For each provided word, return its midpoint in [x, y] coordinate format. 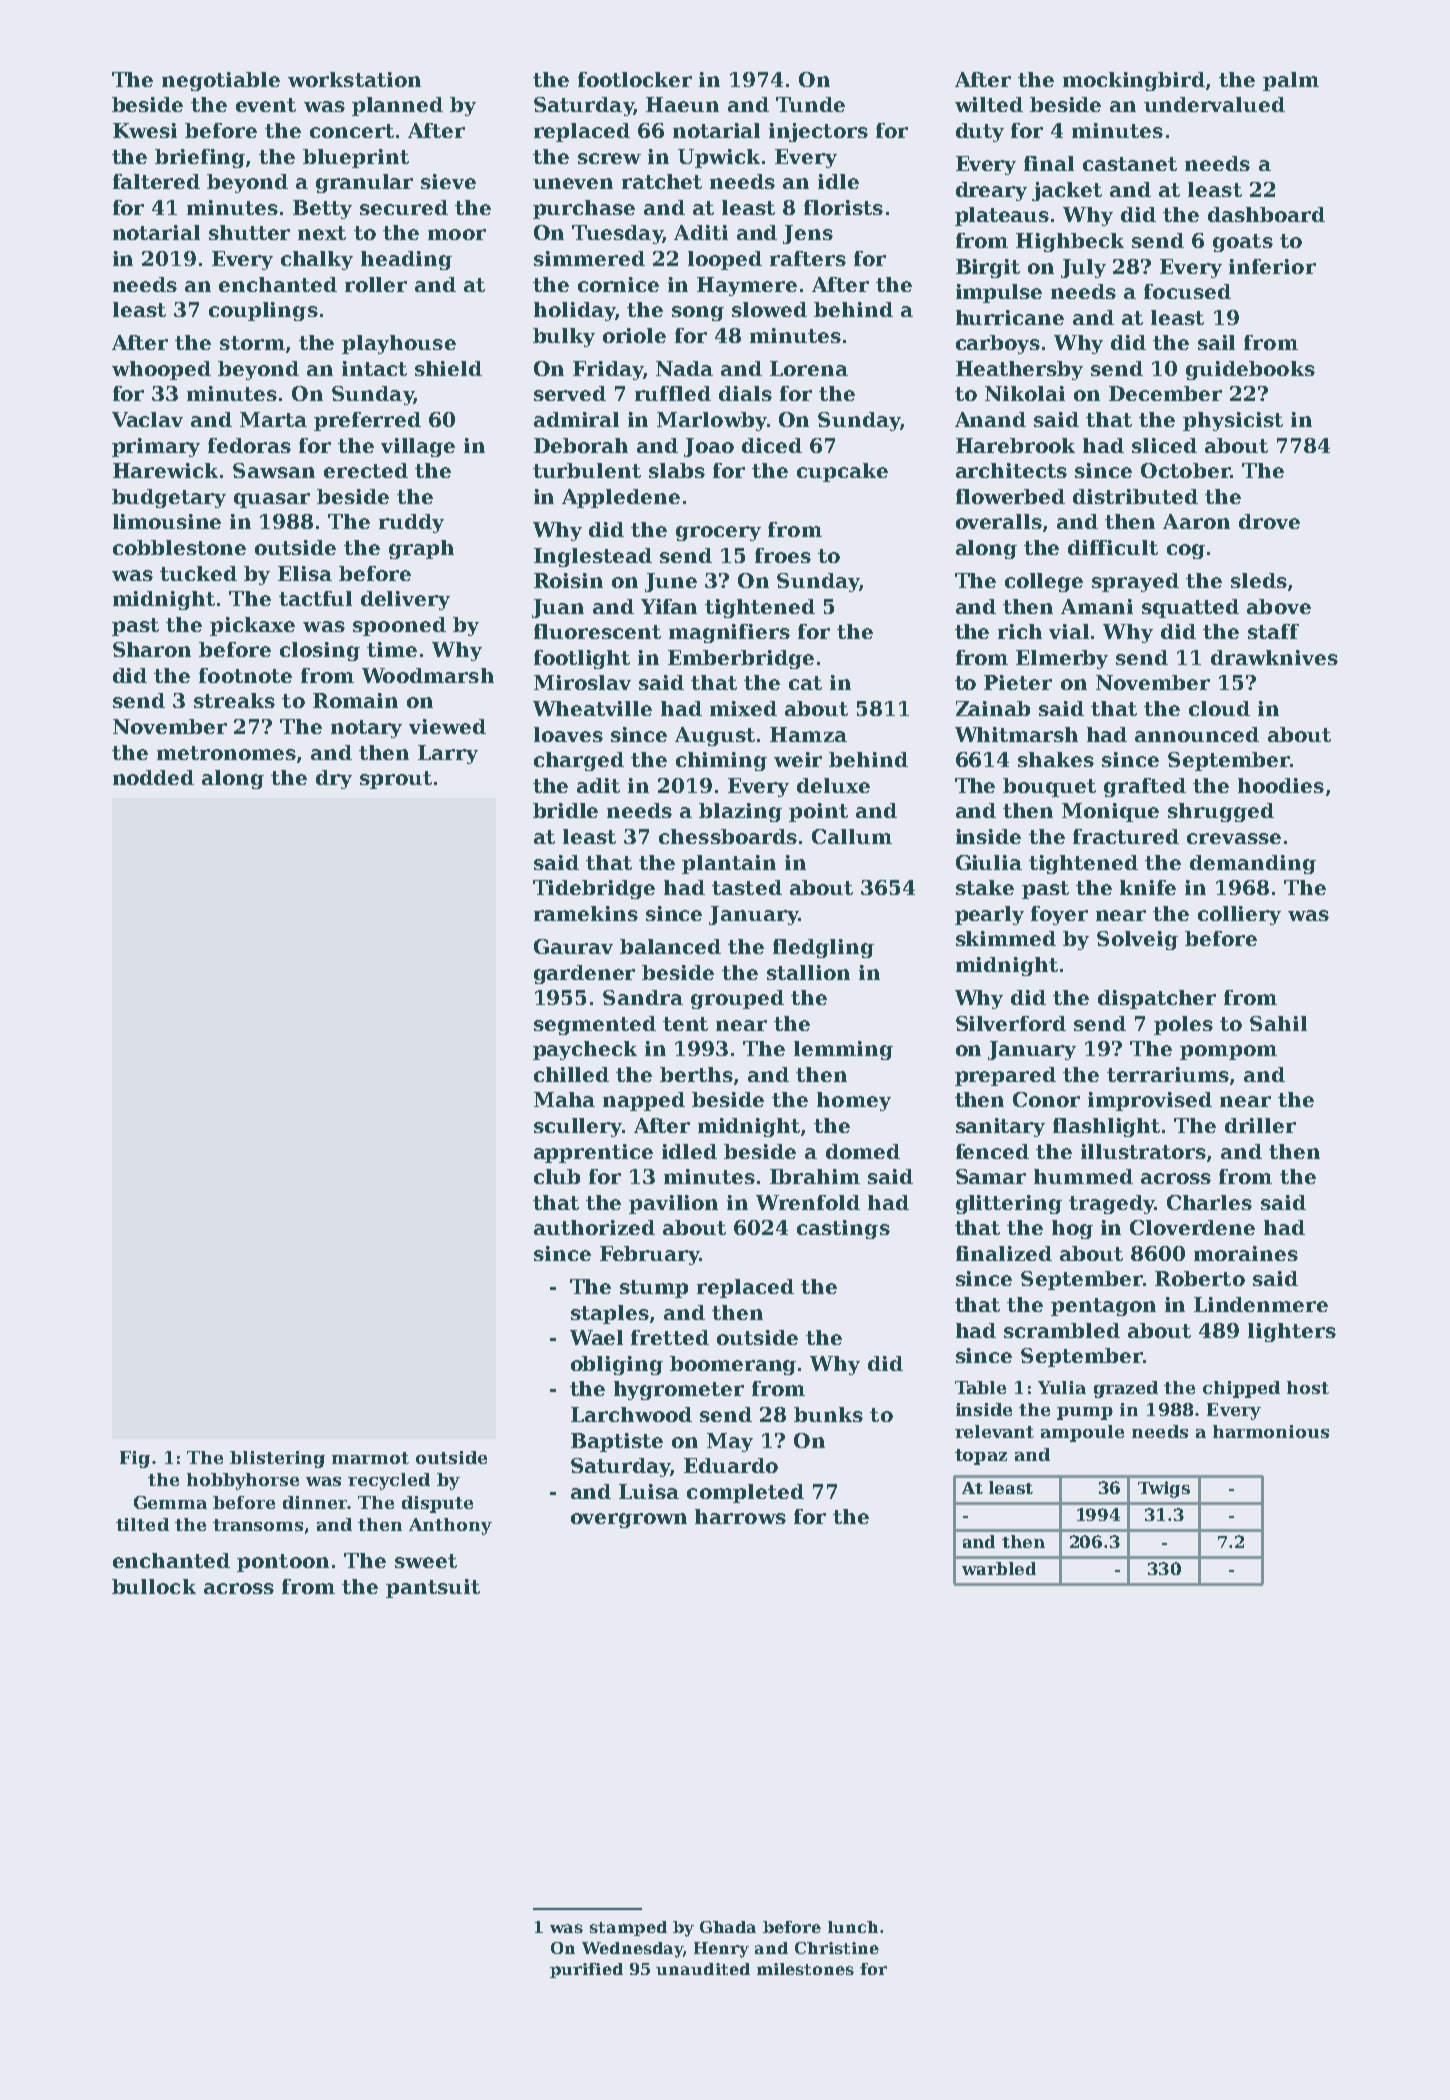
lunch [853, 1927]
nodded [153, 777]
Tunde [810, 104]
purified [586, 1970]
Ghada [728, 1927]
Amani [1097, 606]
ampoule [1082, 1433]
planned [397, 106]
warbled [999, 1568]
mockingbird [1134, 81]
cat [805, 683]
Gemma [170, 1502]
